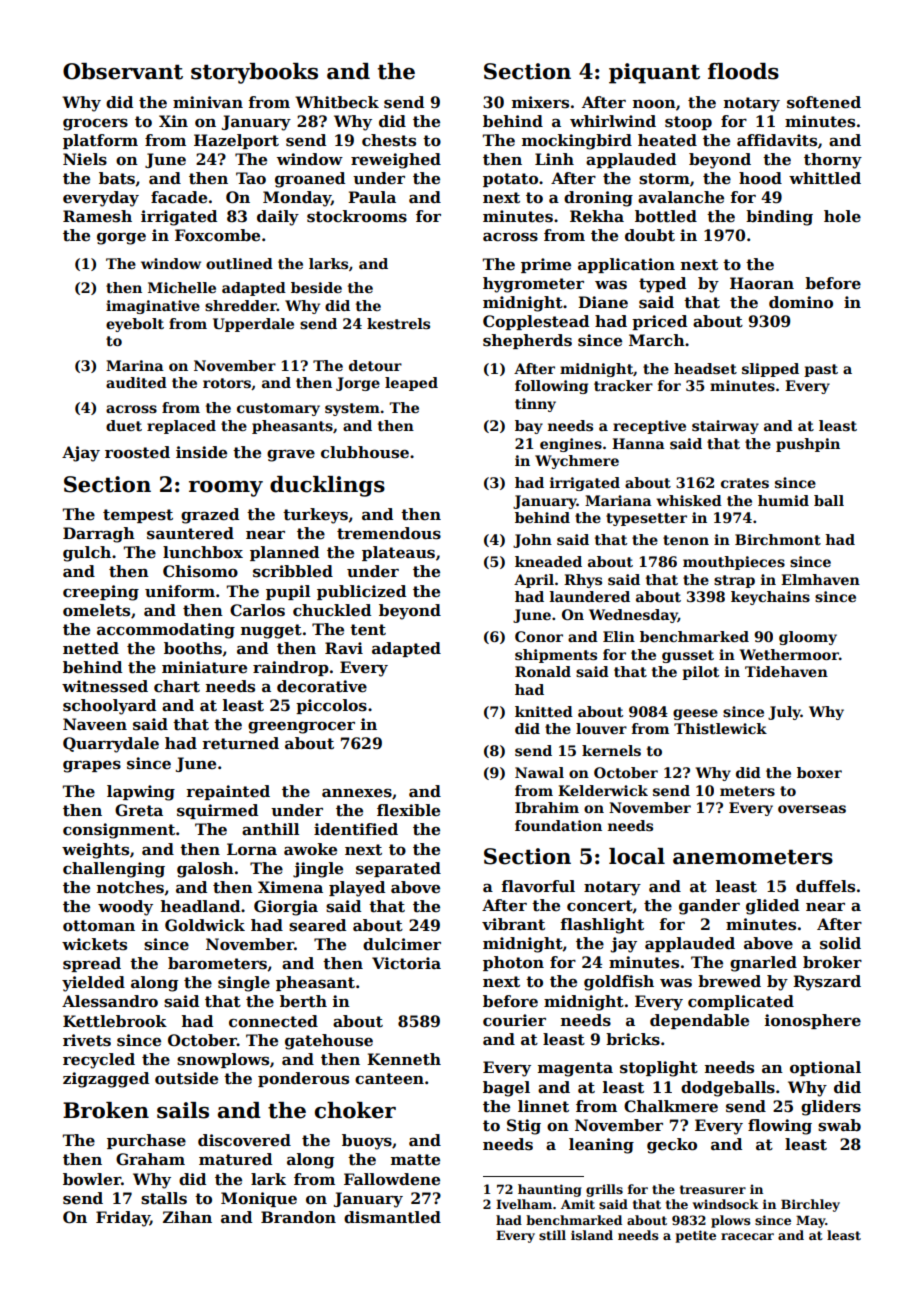 This image has height=1308, width=924. What do you see at coordinates (205, 925) in the image?
I see `Goldwick` at bounding box center [205, 925].
